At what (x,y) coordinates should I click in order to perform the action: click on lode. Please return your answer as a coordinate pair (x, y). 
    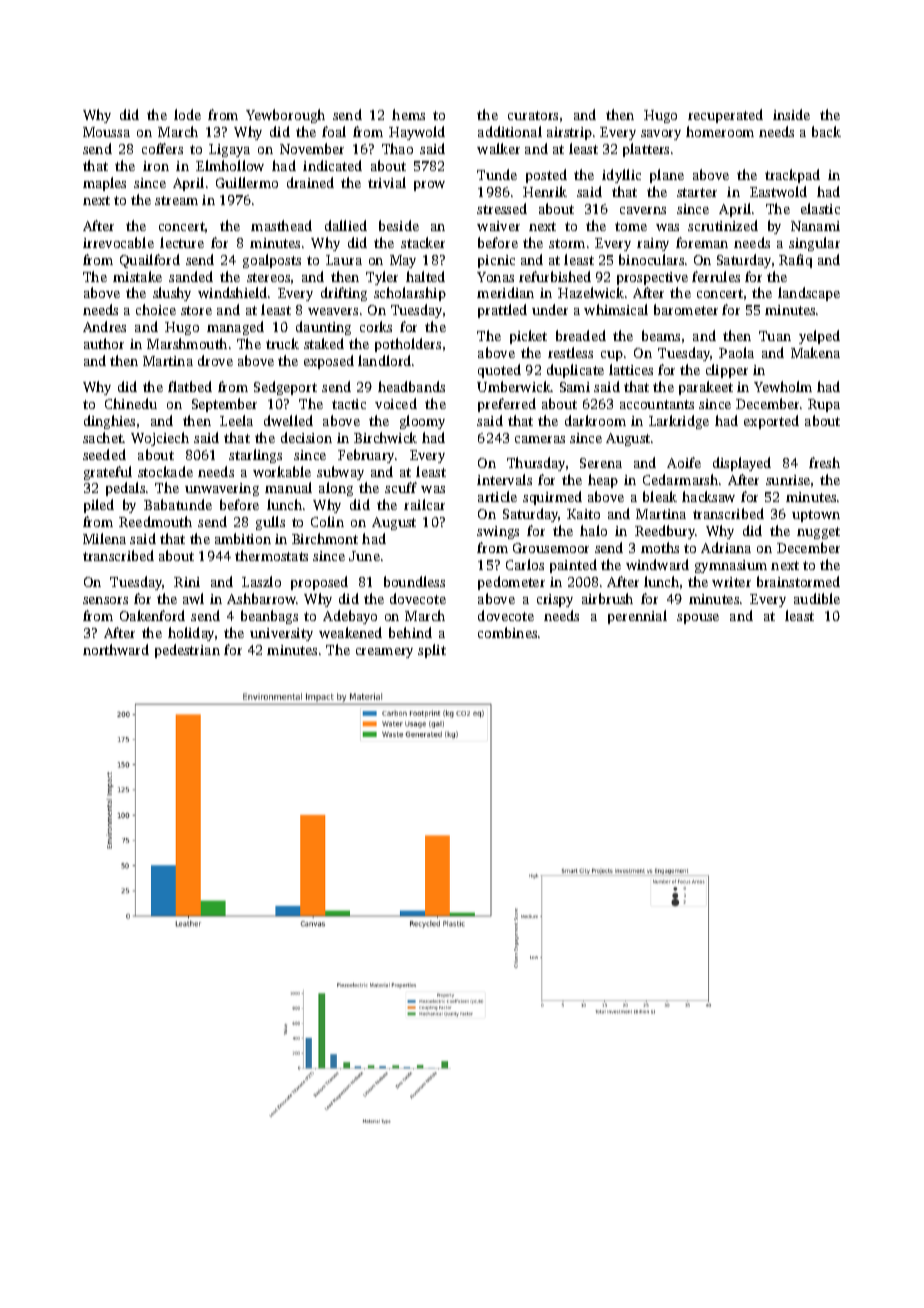
    Looking at the image, I should click on (187, 114).
